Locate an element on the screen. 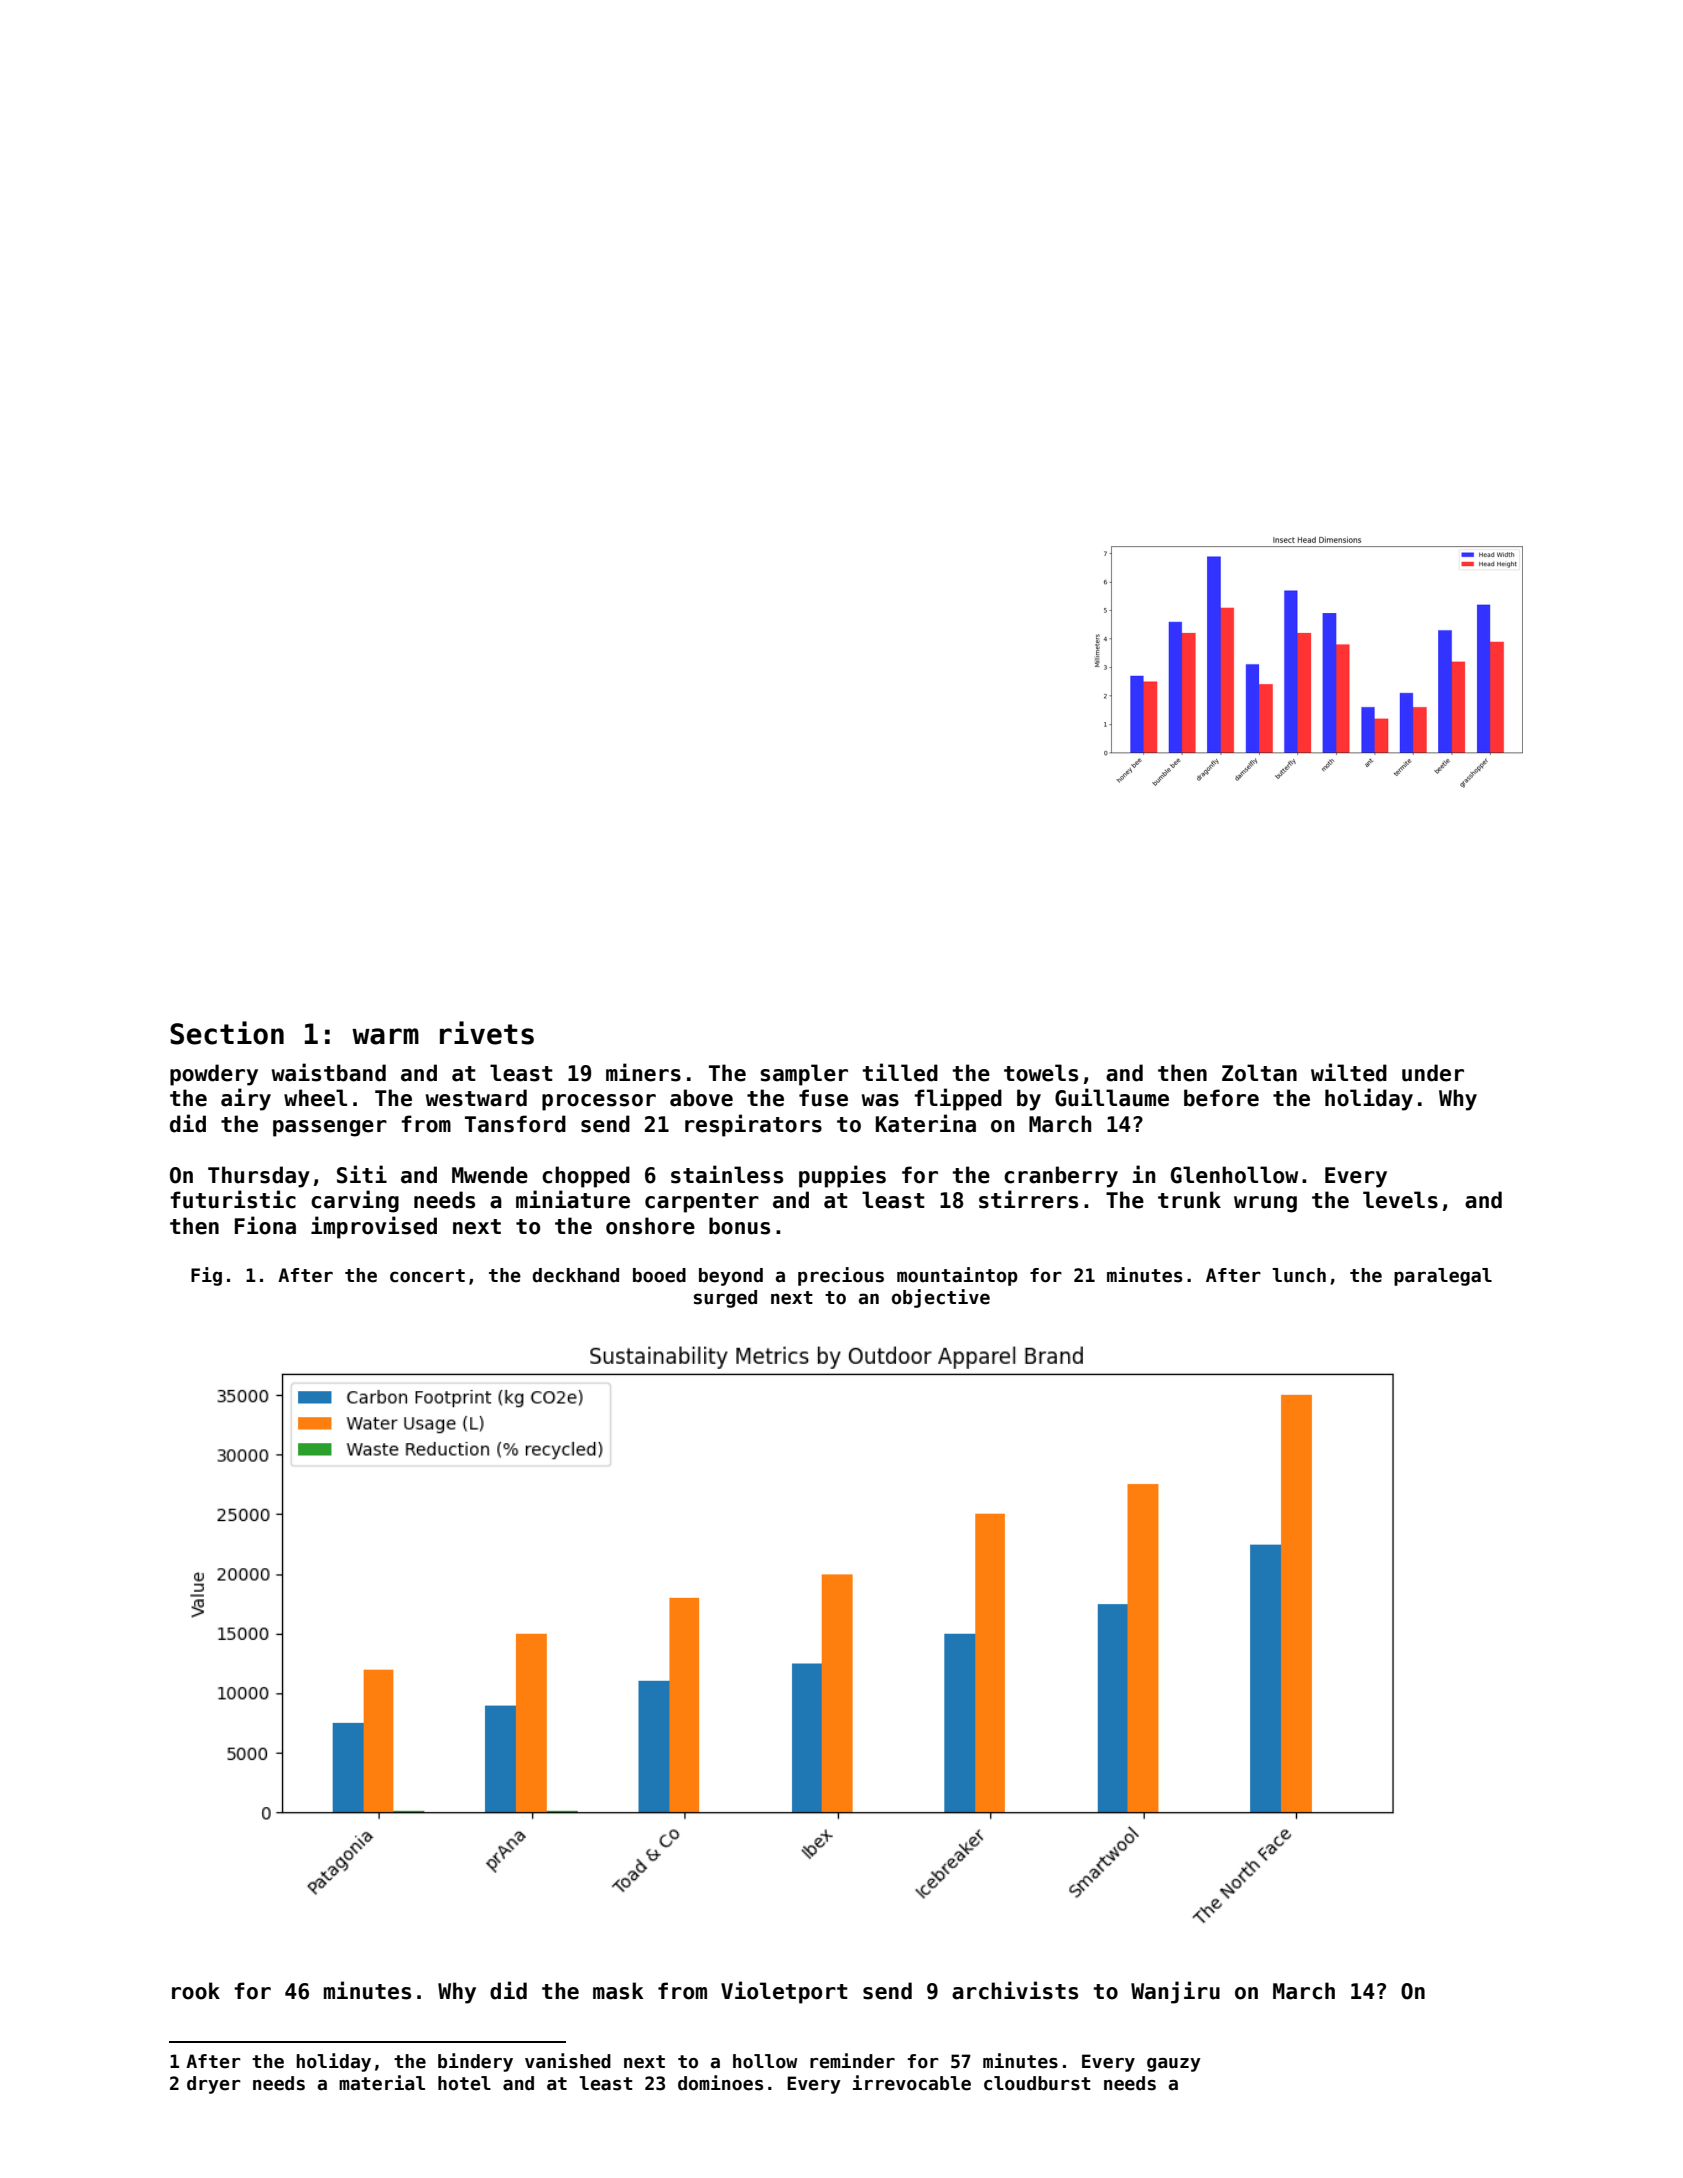 The width and height of the screenshot is (1683, 2178). concert is located at coordinates (427, 1276).
